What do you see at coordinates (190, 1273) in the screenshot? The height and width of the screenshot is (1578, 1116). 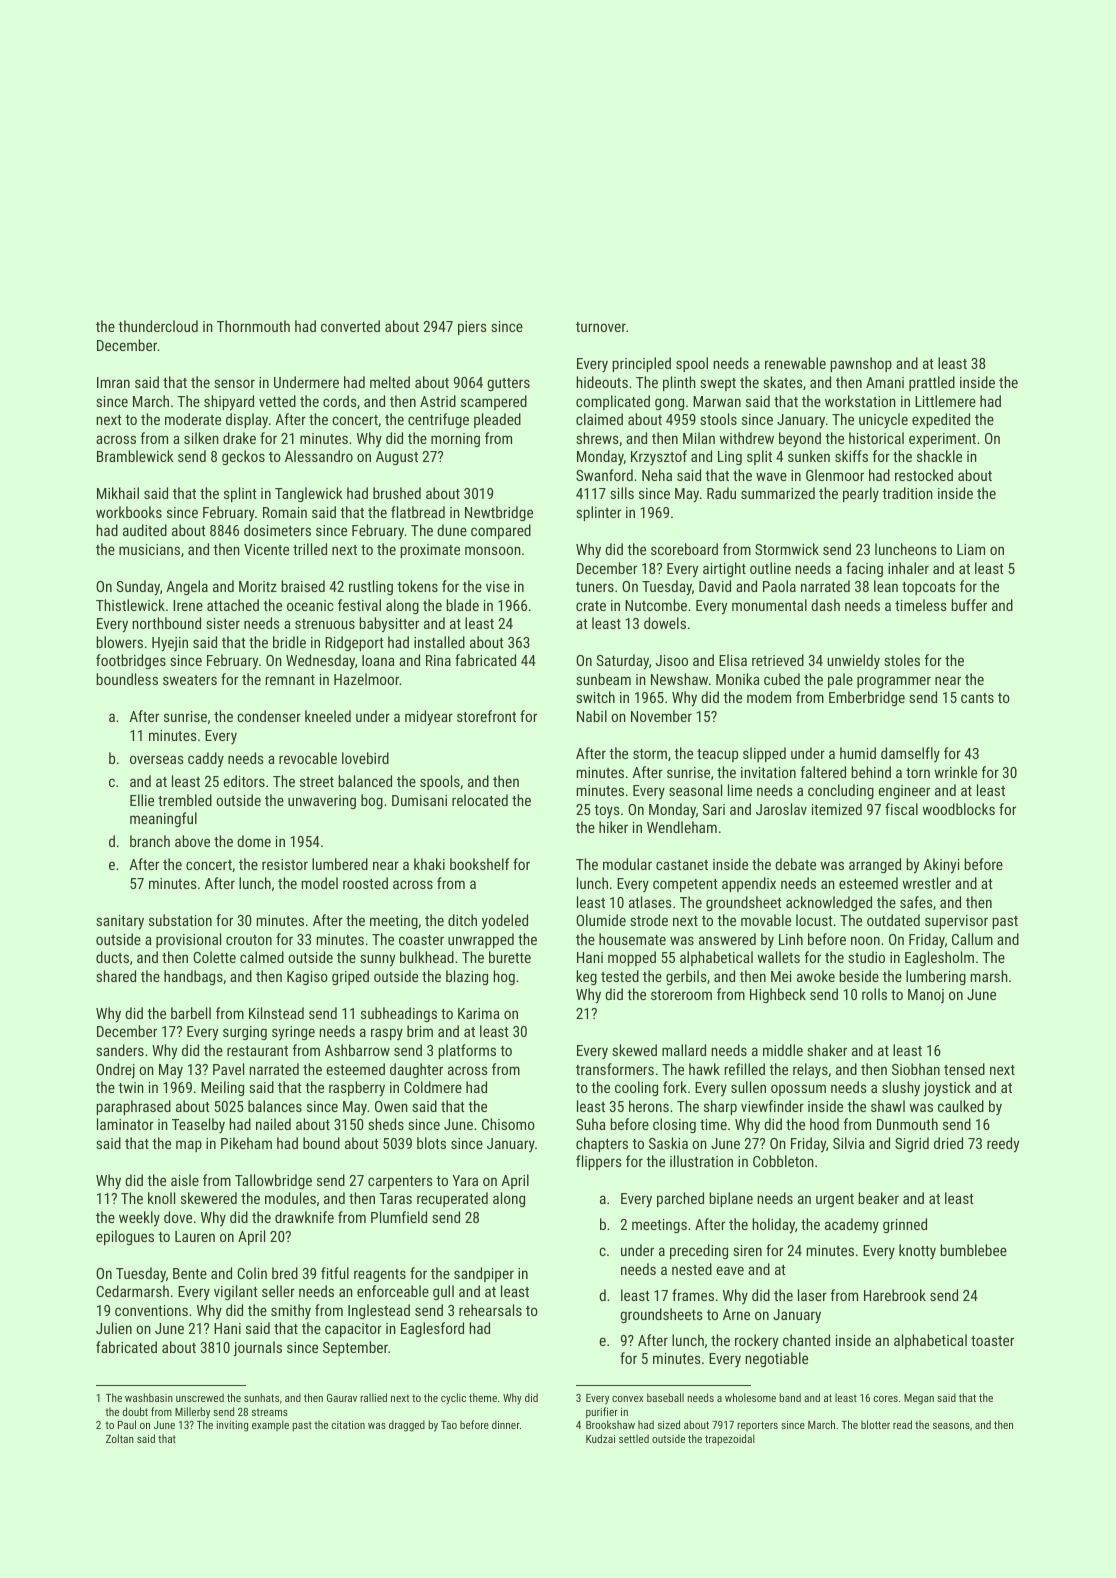 I see `Bente` at bounding box center [190, 1273].
